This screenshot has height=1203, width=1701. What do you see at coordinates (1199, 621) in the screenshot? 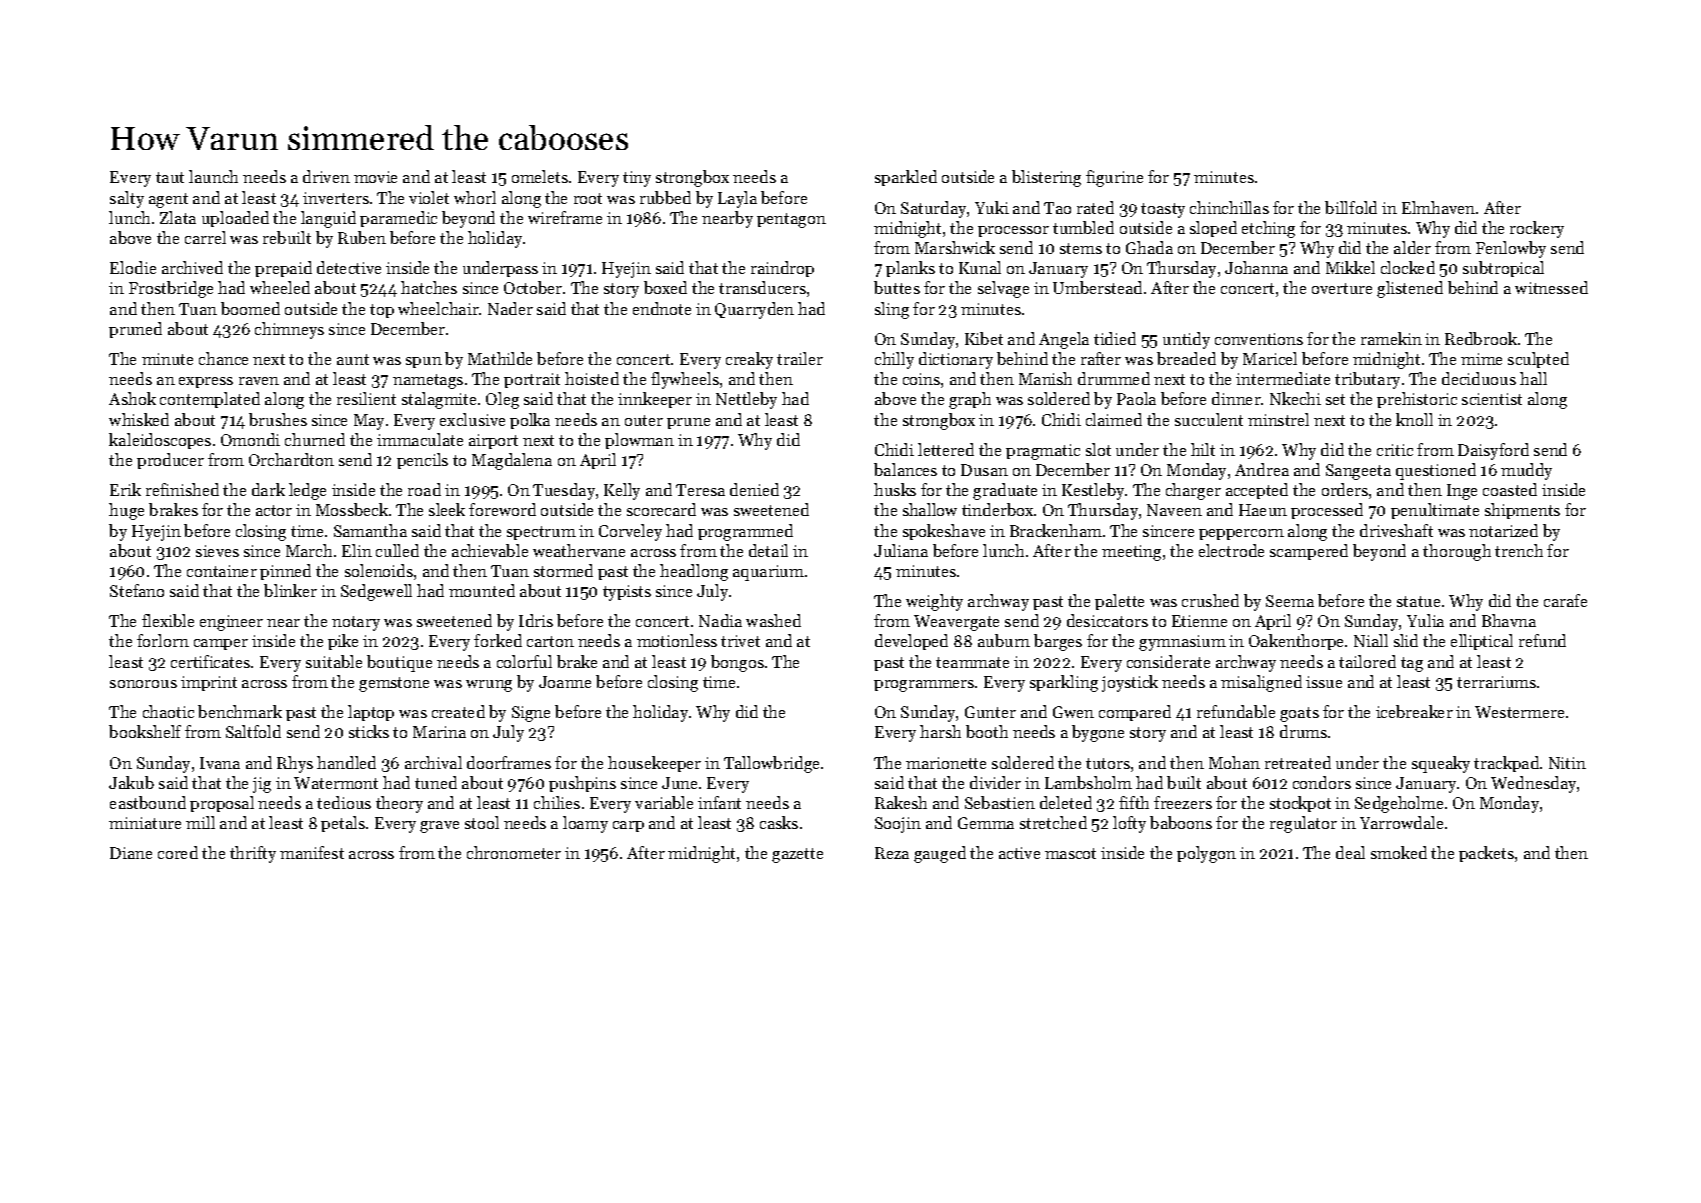
I see `Etienne` at bounding box center [1199, 621].
